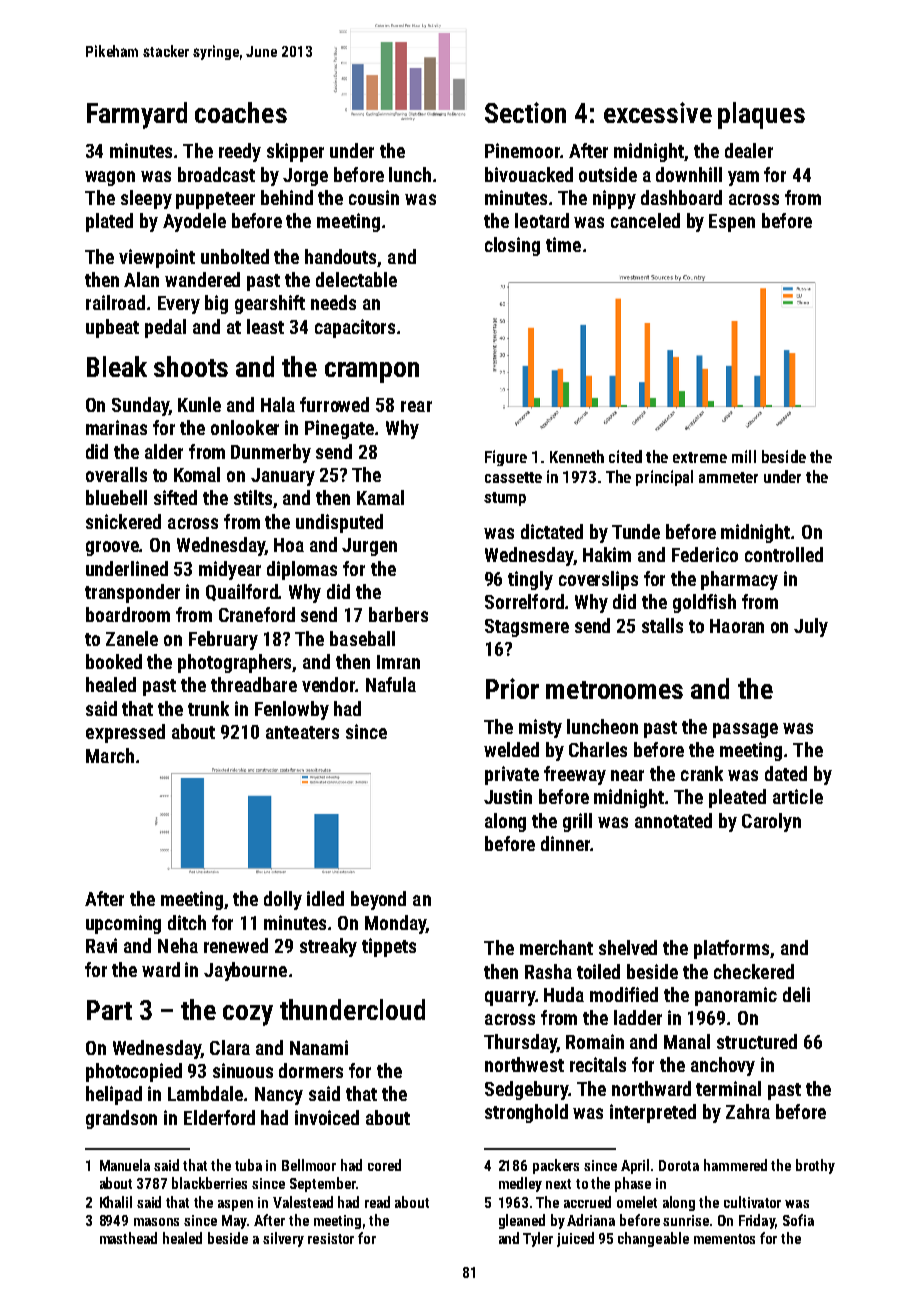 The height and width of the document is (1311, 924). I want to click on excessive, so click(658, 112).
